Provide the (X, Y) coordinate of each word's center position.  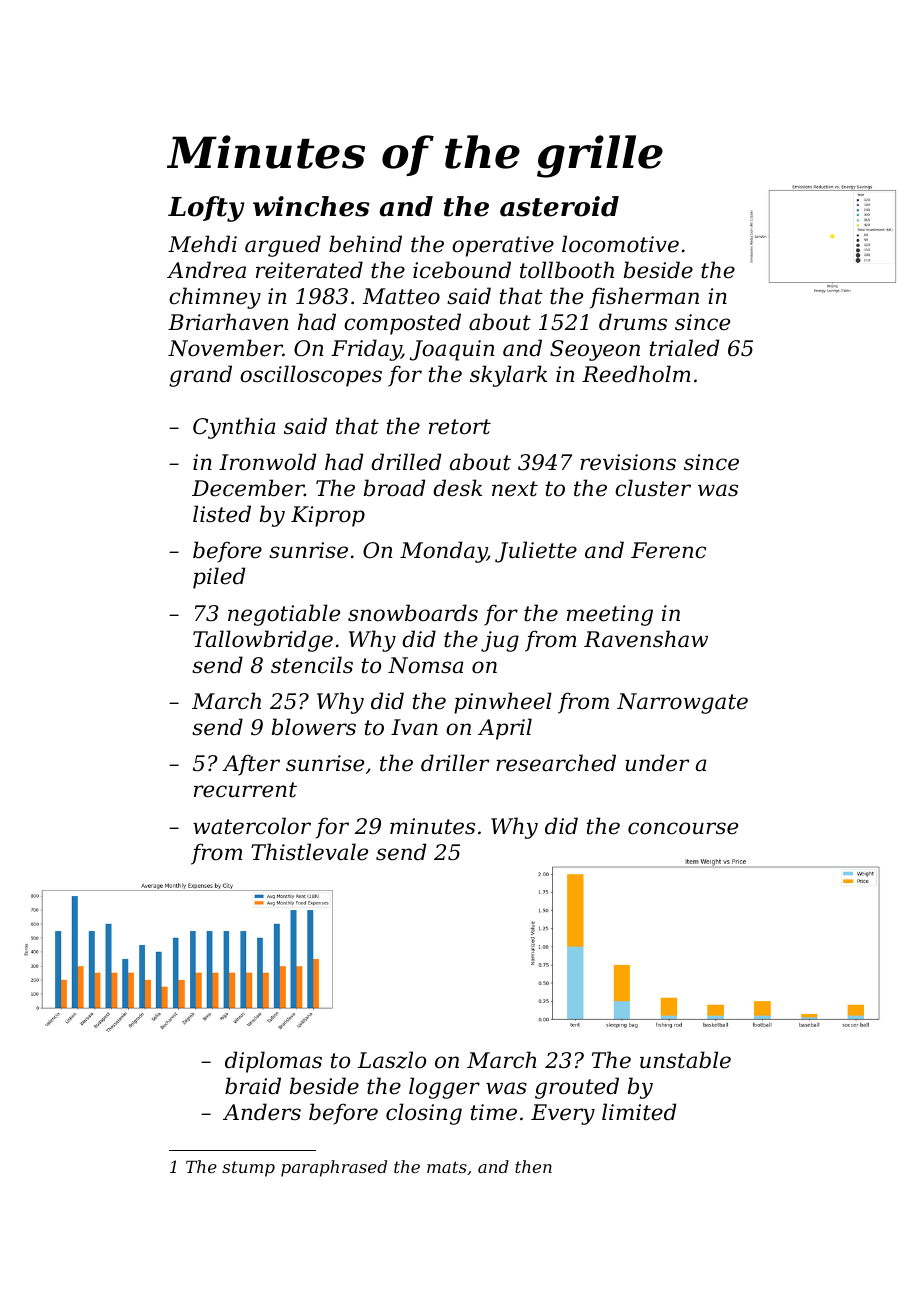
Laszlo (392, 1060)
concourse (683, 828)
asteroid (559, 206)
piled (219, 578)
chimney (215, 298)
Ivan (414, 727)
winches (311, 206)
